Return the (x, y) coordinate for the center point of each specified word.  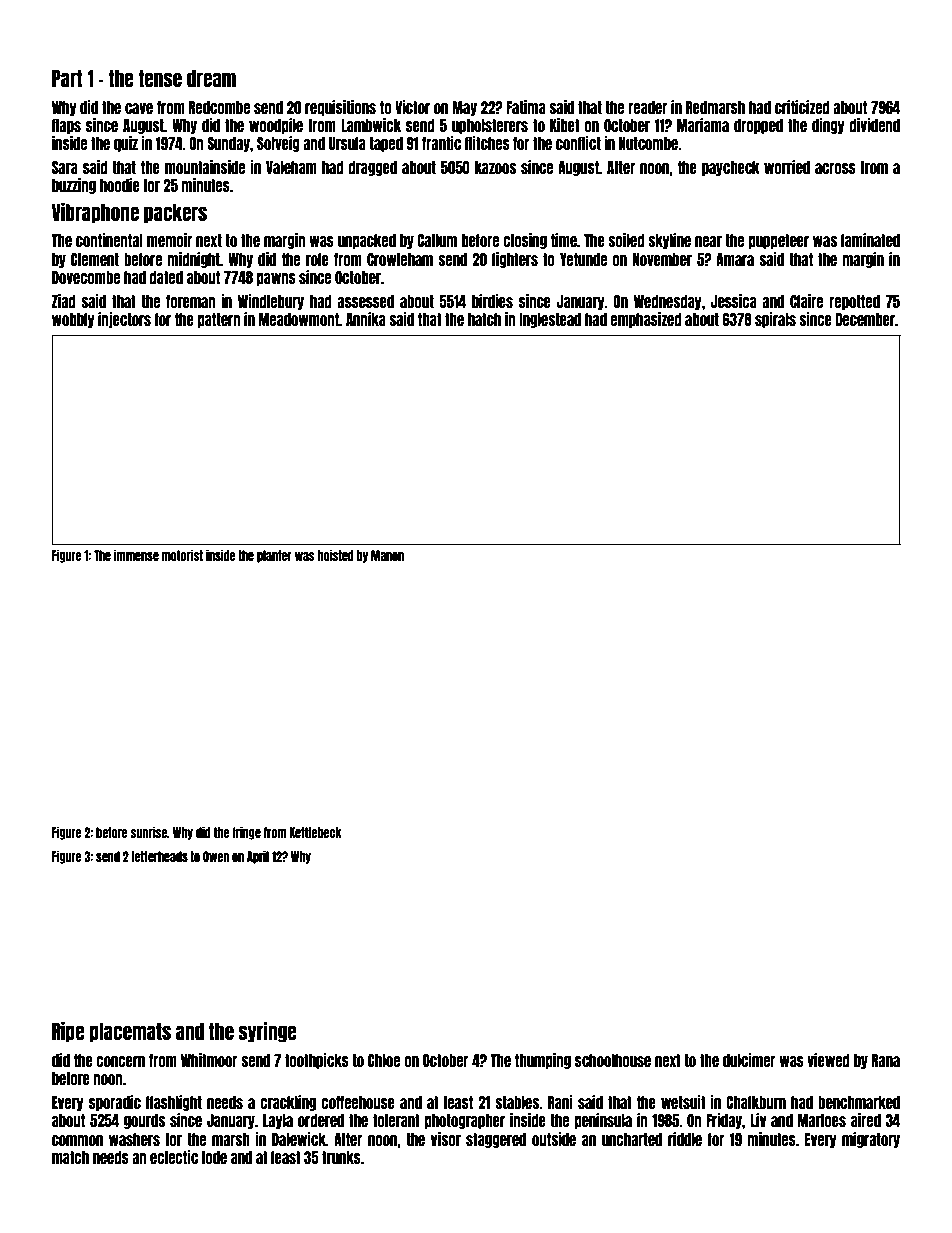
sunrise (148, 832)
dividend (874, 125)
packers (175, 214)
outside (554, 1139)
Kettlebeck (315, 832)
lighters (515, 260)
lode (214, 1157)
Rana (886, 1060)
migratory (871, 1140)
